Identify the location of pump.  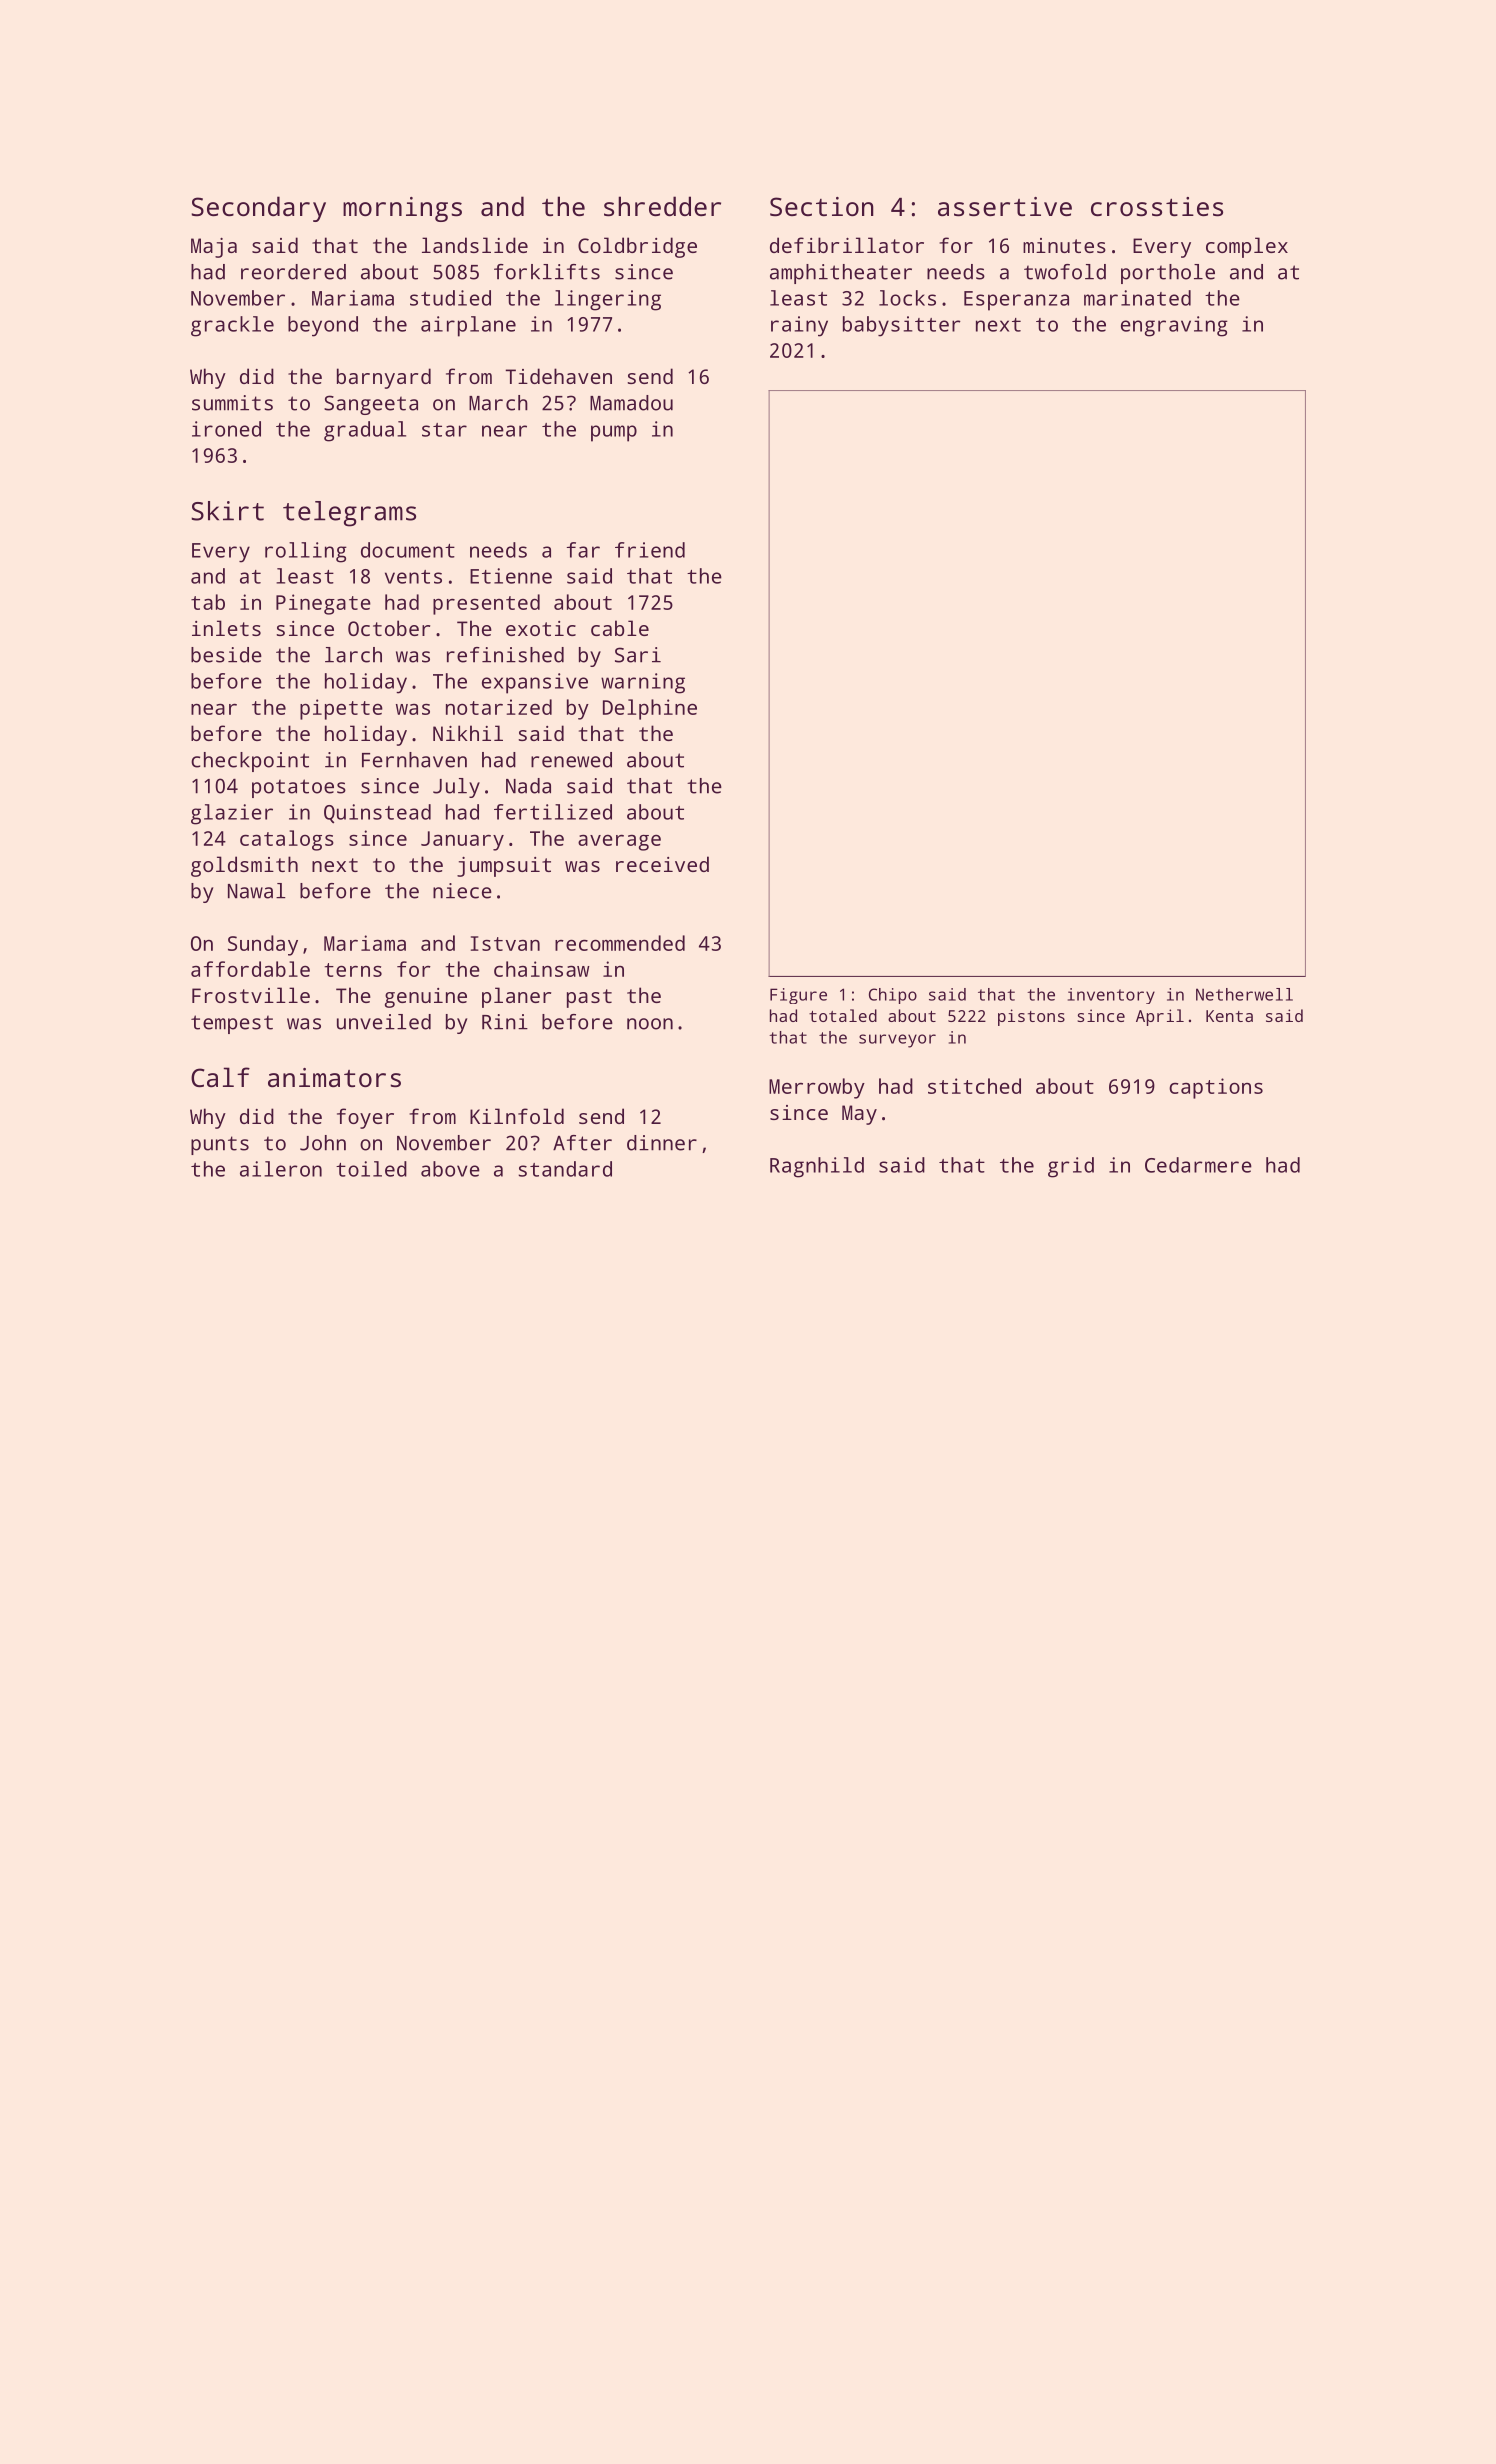
(614, 433).
